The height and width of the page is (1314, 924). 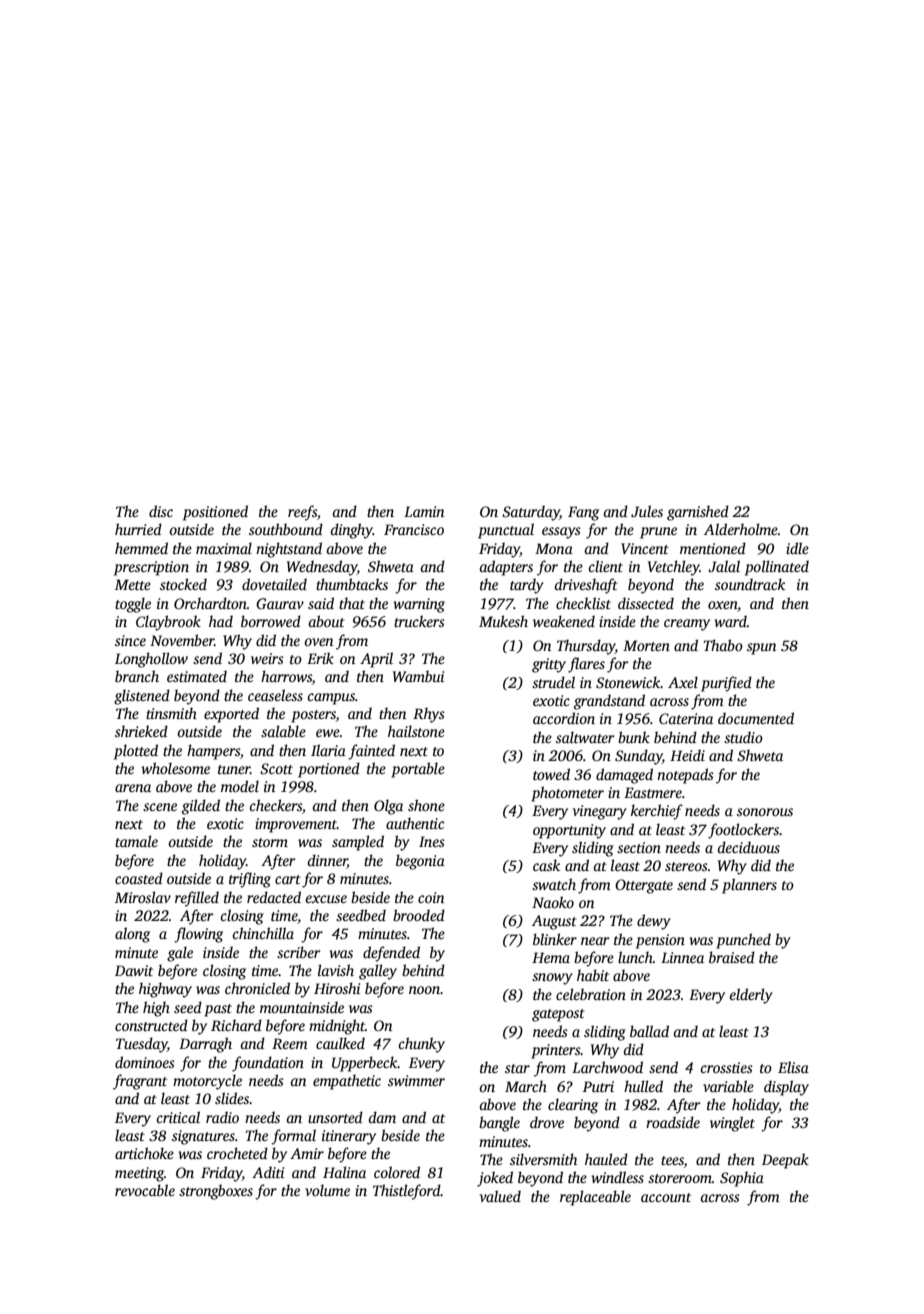 I want to click on critical, so click(x=178, y=1117).
